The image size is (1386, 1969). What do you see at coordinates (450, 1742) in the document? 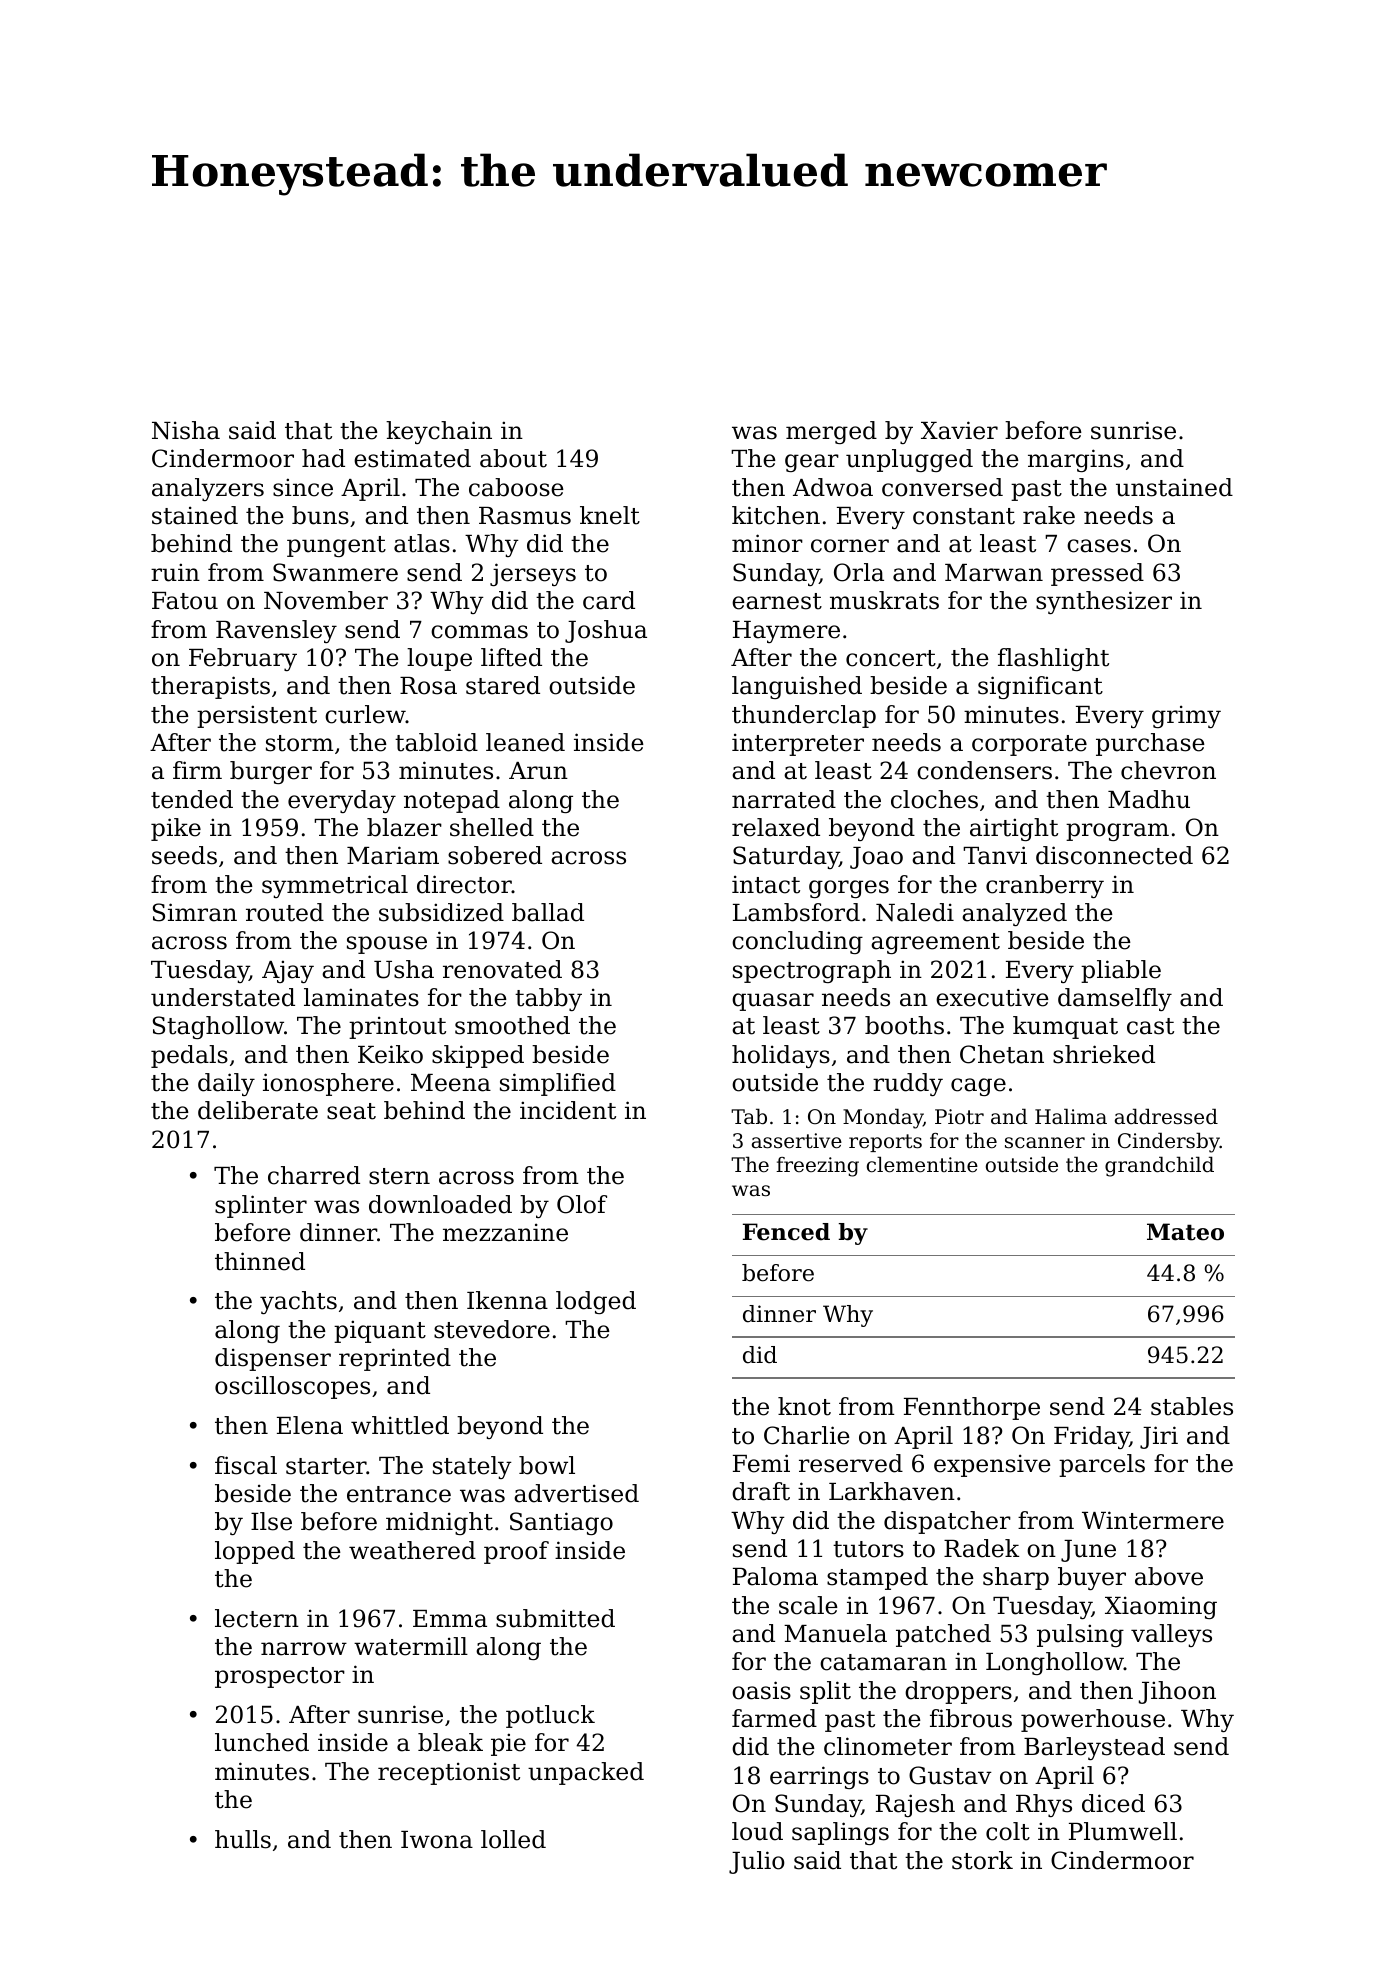
I see `bleak` at bounding box center [450, 1742].
